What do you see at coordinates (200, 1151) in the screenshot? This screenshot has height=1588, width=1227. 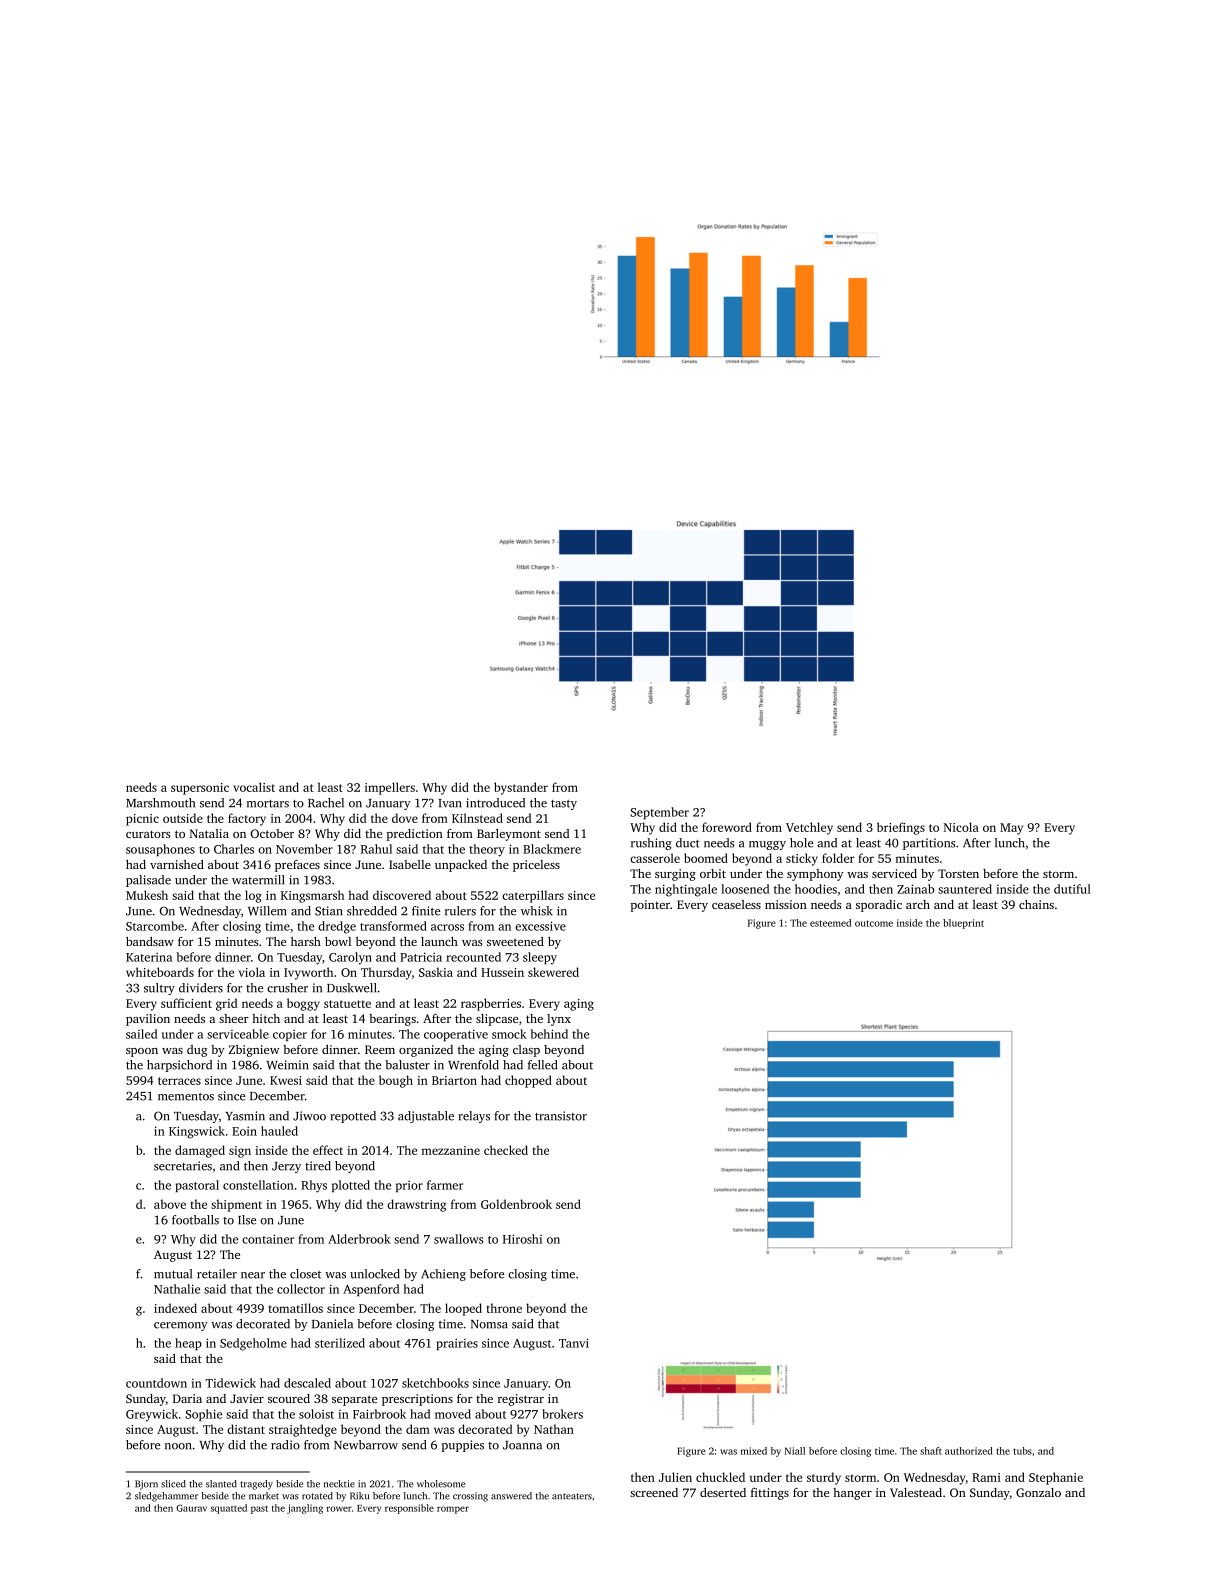 I see `damaged` at bounding box center [200, 1151].
